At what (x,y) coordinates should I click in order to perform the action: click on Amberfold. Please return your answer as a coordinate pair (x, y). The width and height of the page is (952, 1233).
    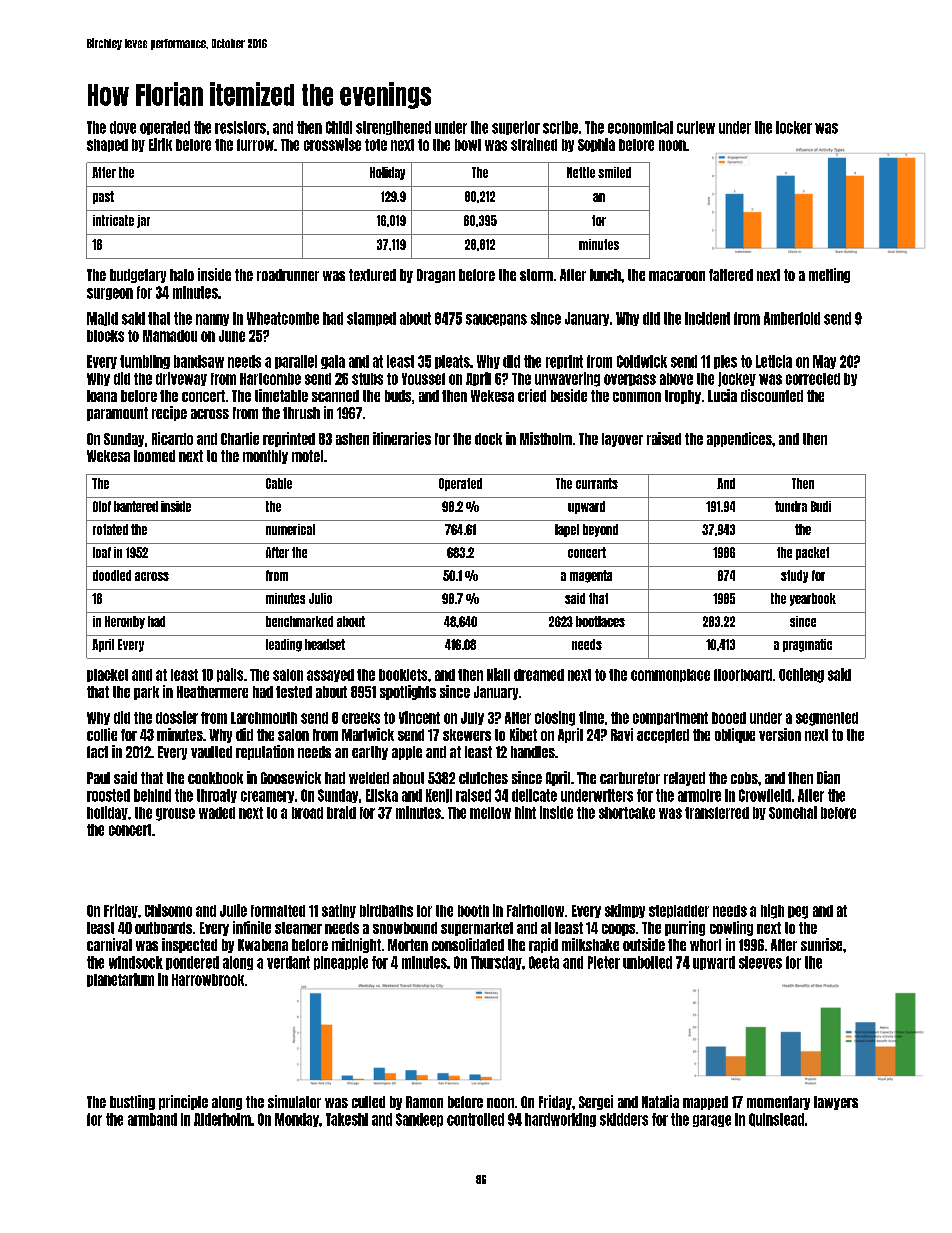
    Looking at the image, I should click on (792, 318).
